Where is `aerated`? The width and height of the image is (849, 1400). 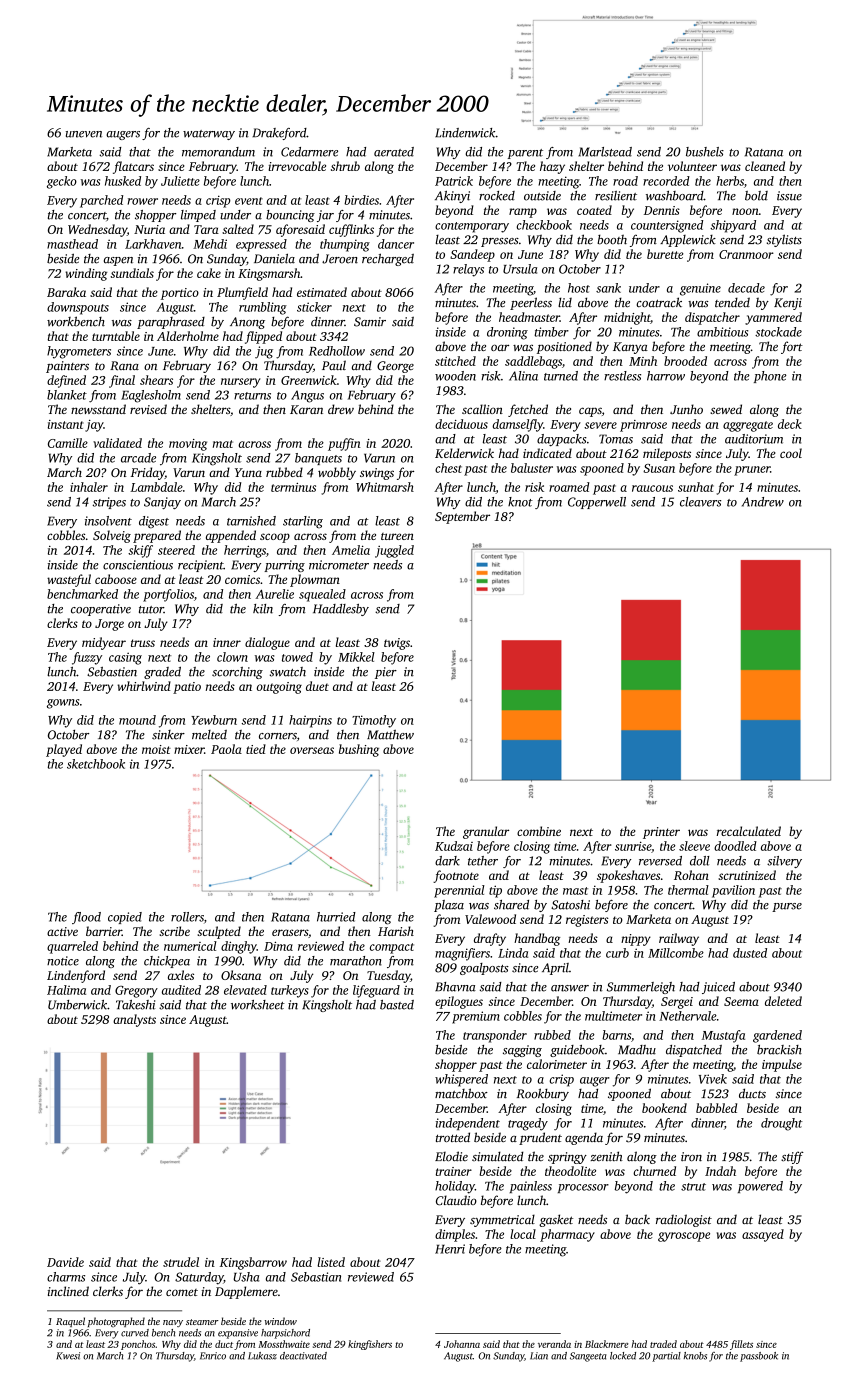
aerated is located at coordinates (394, 152).
